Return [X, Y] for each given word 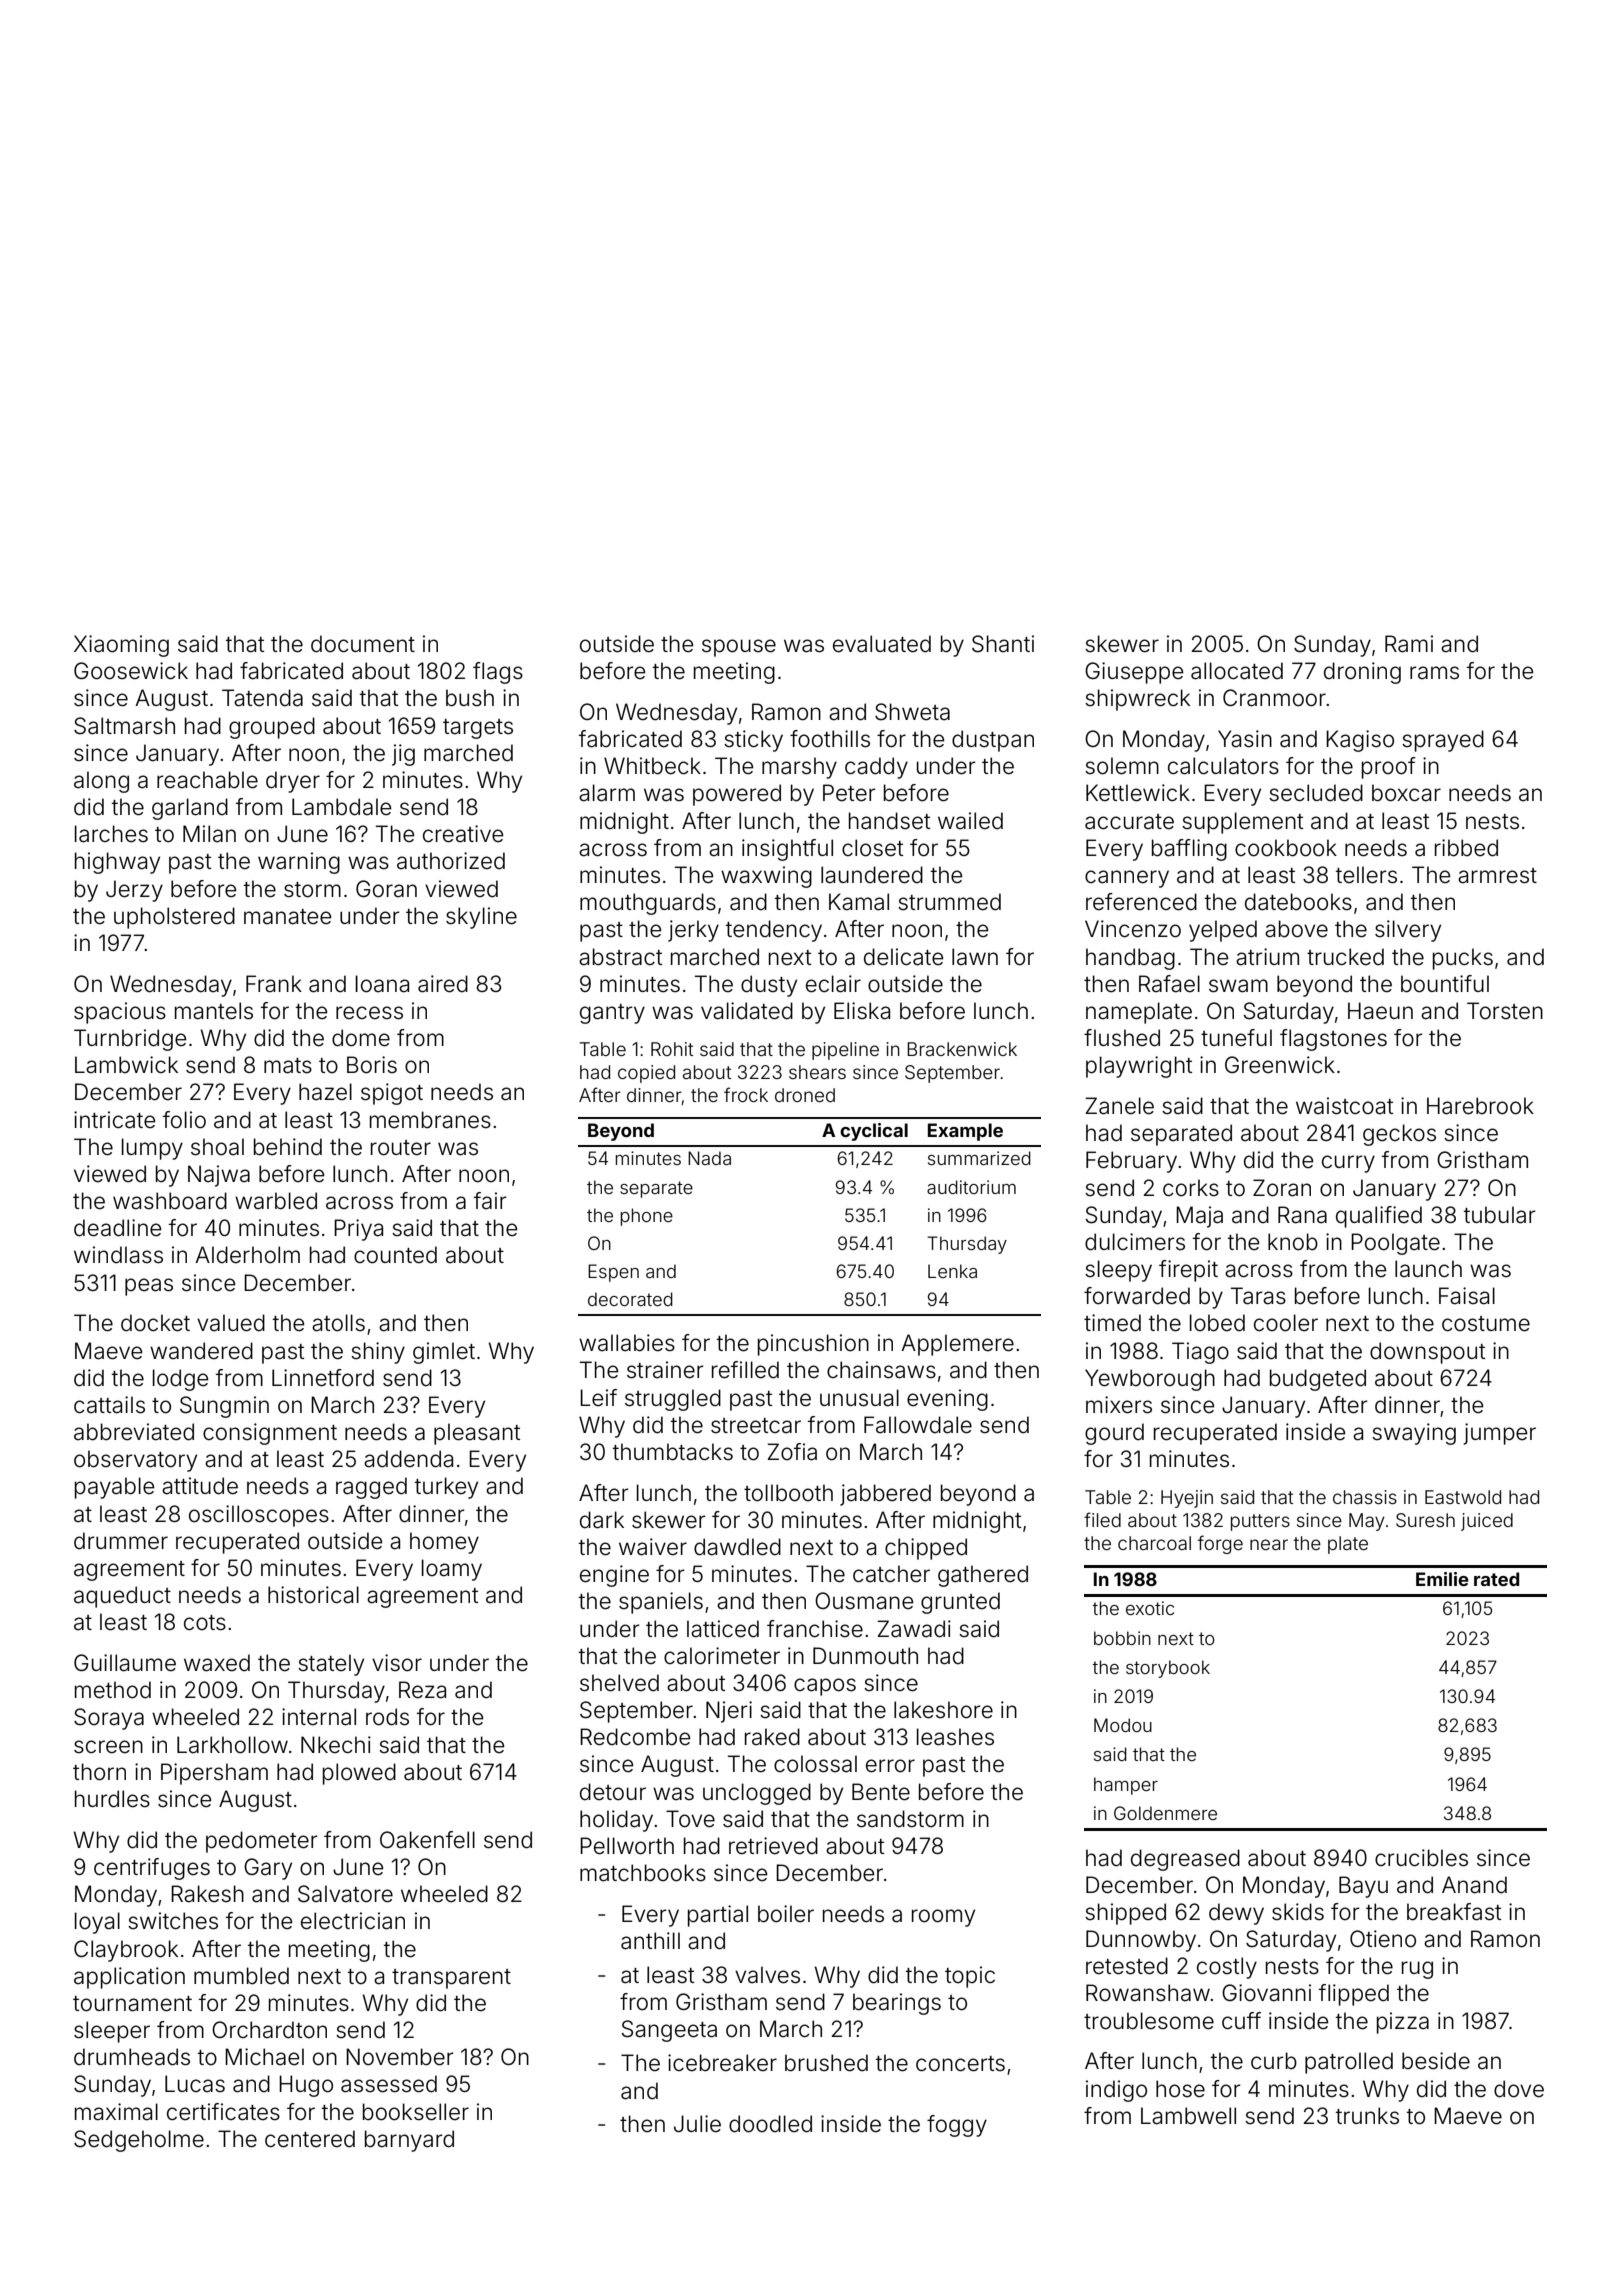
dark [602, 1520]
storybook [1168, 1669]
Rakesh [207, 1894]
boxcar [1406, 793]
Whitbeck [652, 766]
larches [111, 834]
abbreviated [134, 1432]
